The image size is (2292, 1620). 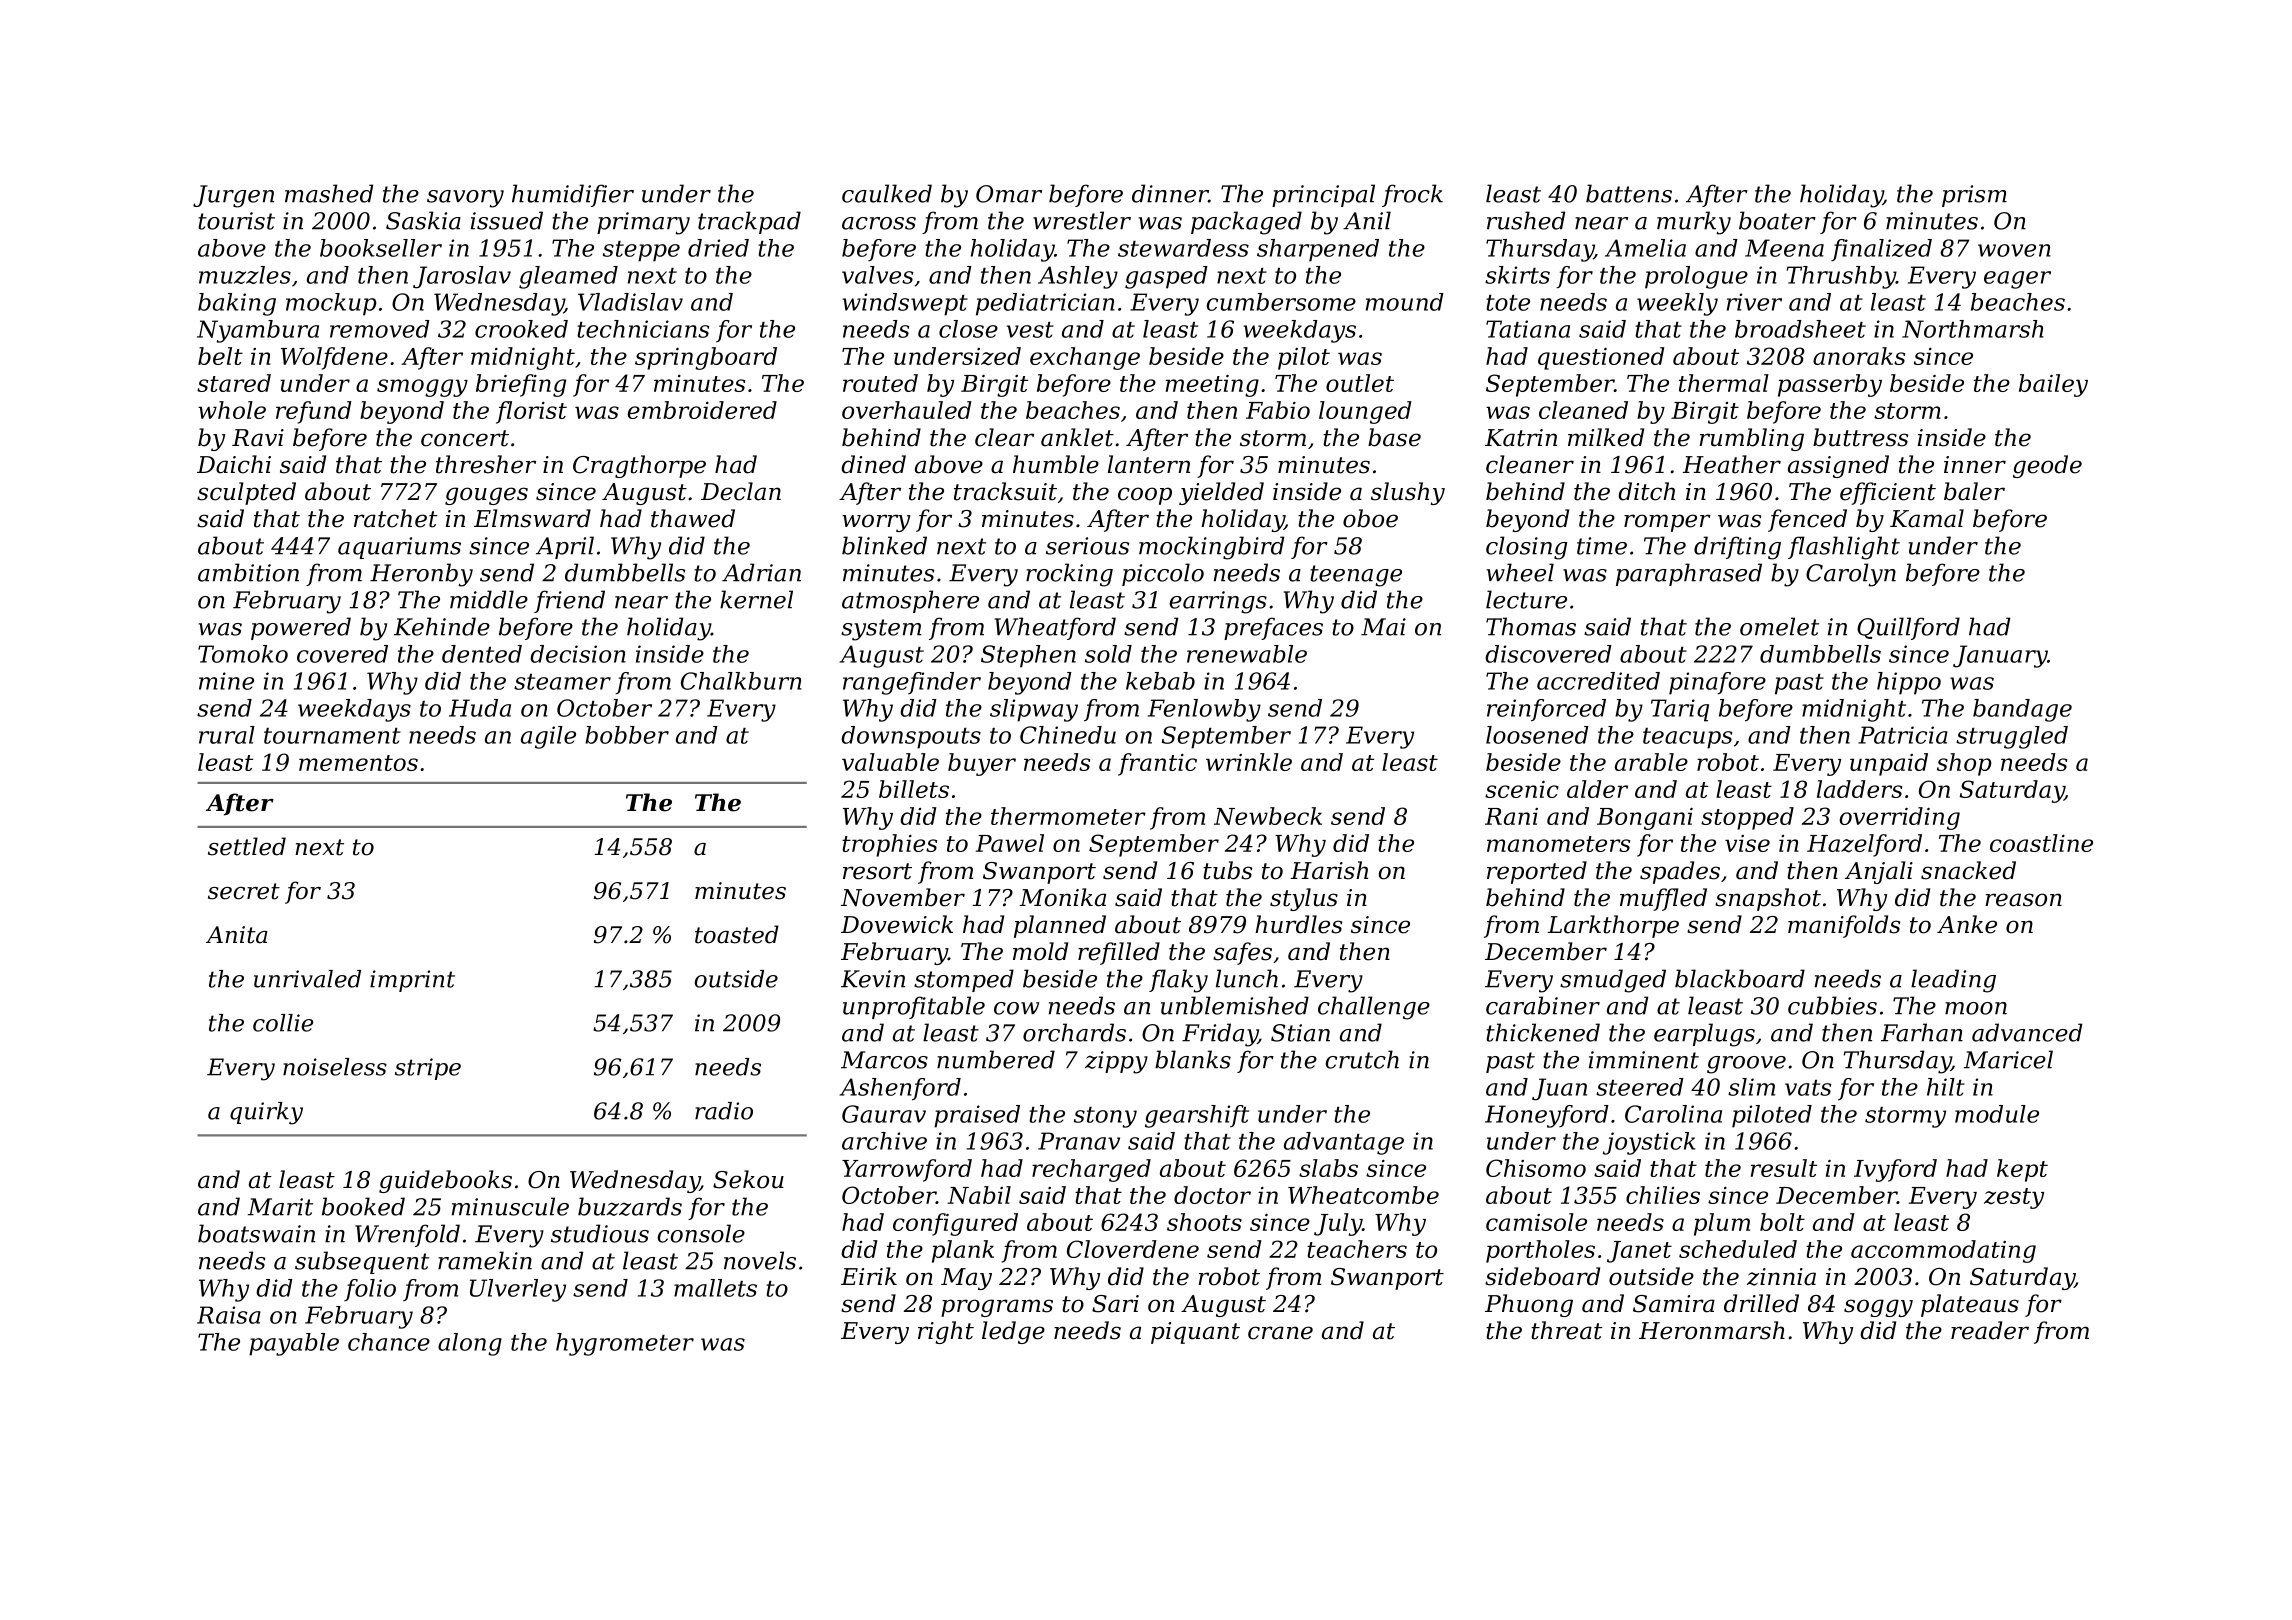 I want to click on flashlight, so click(x=1844, y=548).
